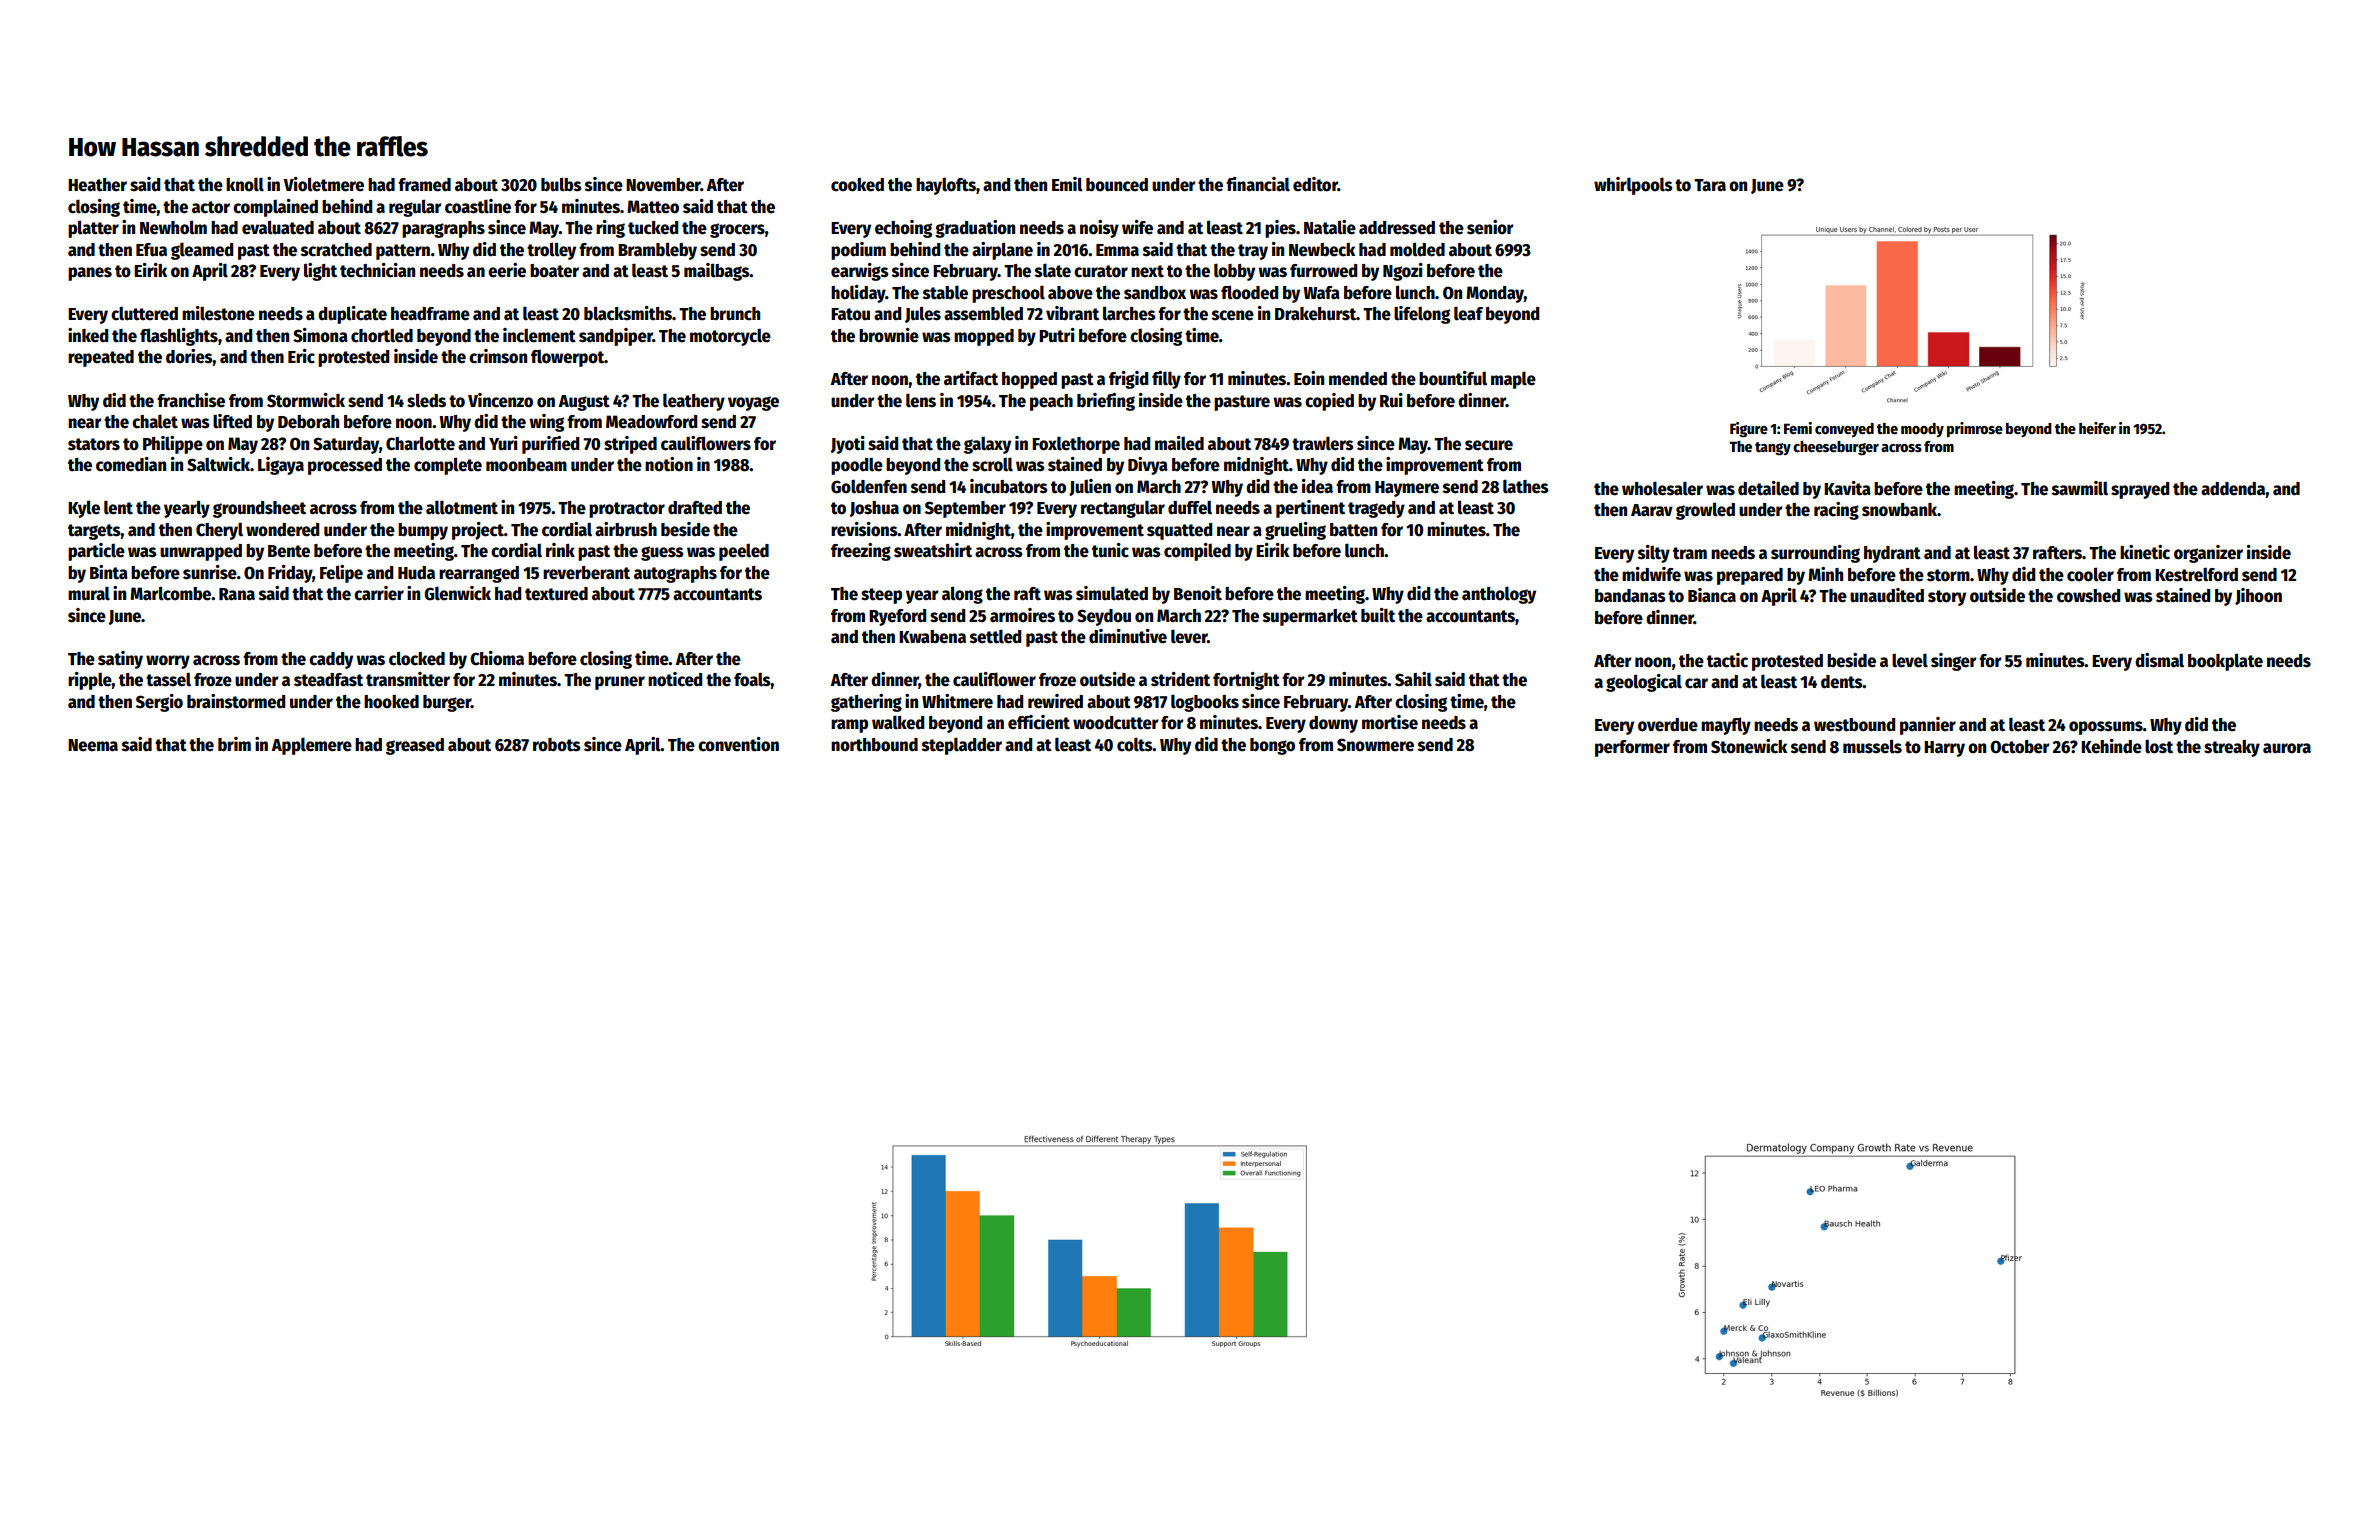  What do you see at coordinates (507, 270) in the screenshot?
I see `eerie` at bounding box center [507, 270].
